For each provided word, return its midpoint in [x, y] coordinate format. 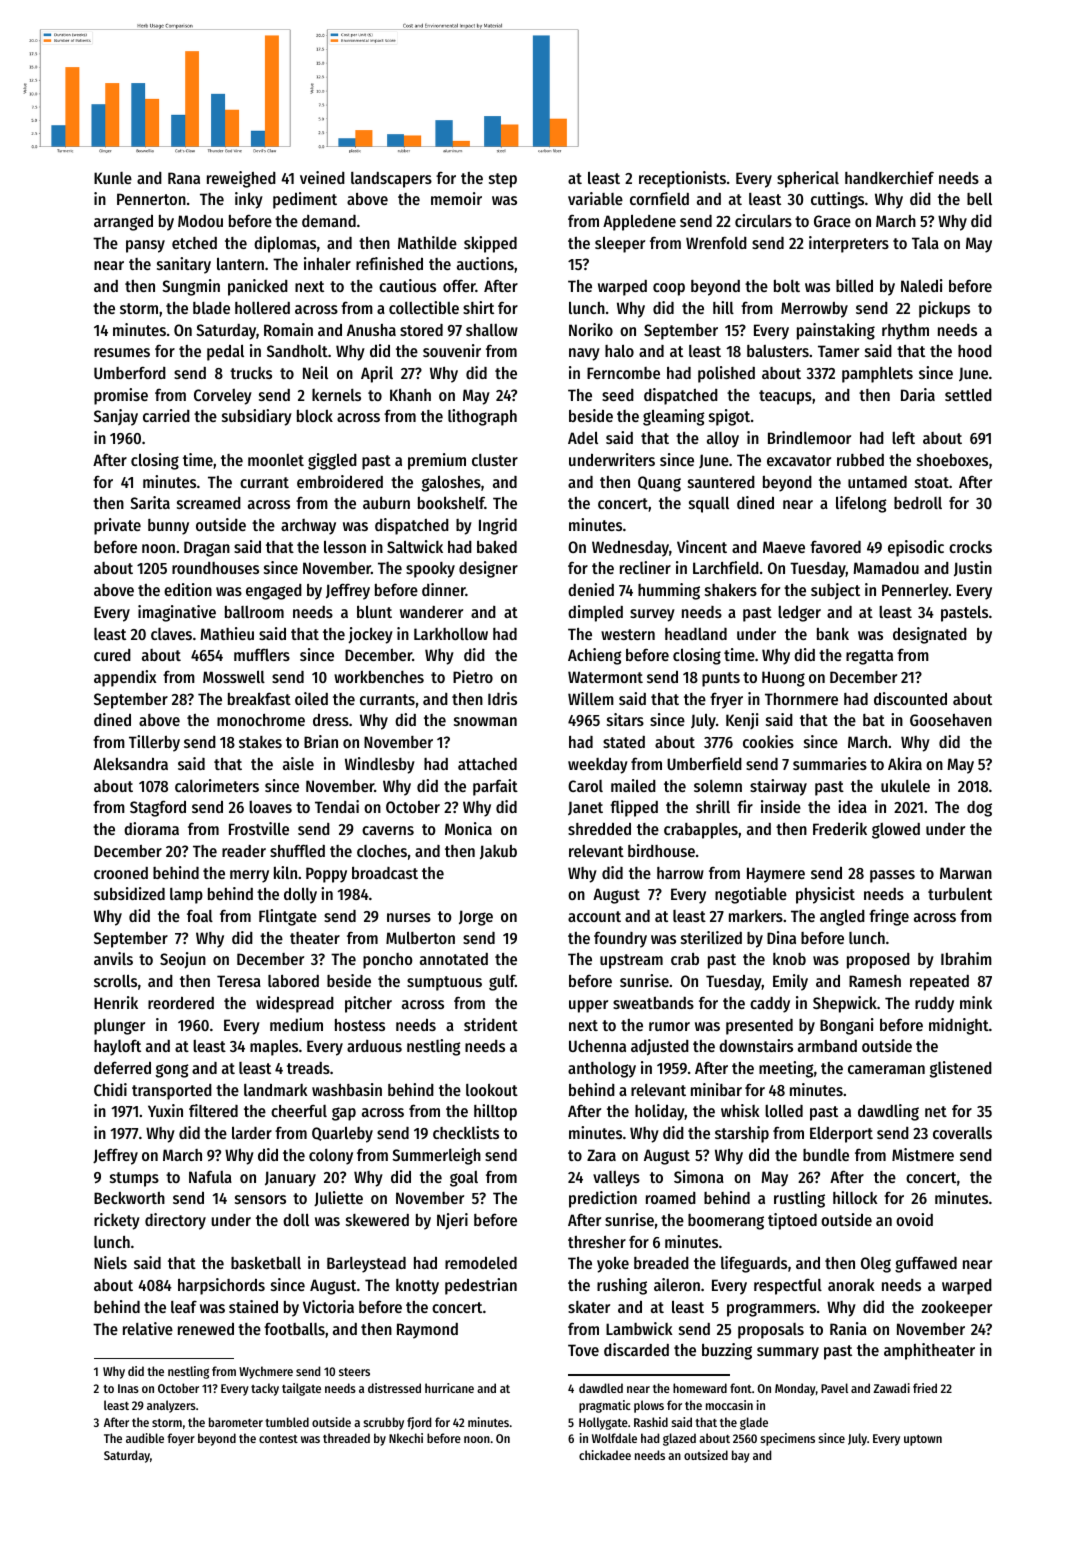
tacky [265, 1389]
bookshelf [451, 502]
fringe [889, 917]
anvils [113, 958]
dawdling [888, 1112]
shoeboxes [952, 460]
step [503, 180]
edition [188, 589]
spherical [808, 179]
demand [329, 221]
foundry [620, 939]
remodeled [481, 1262]
